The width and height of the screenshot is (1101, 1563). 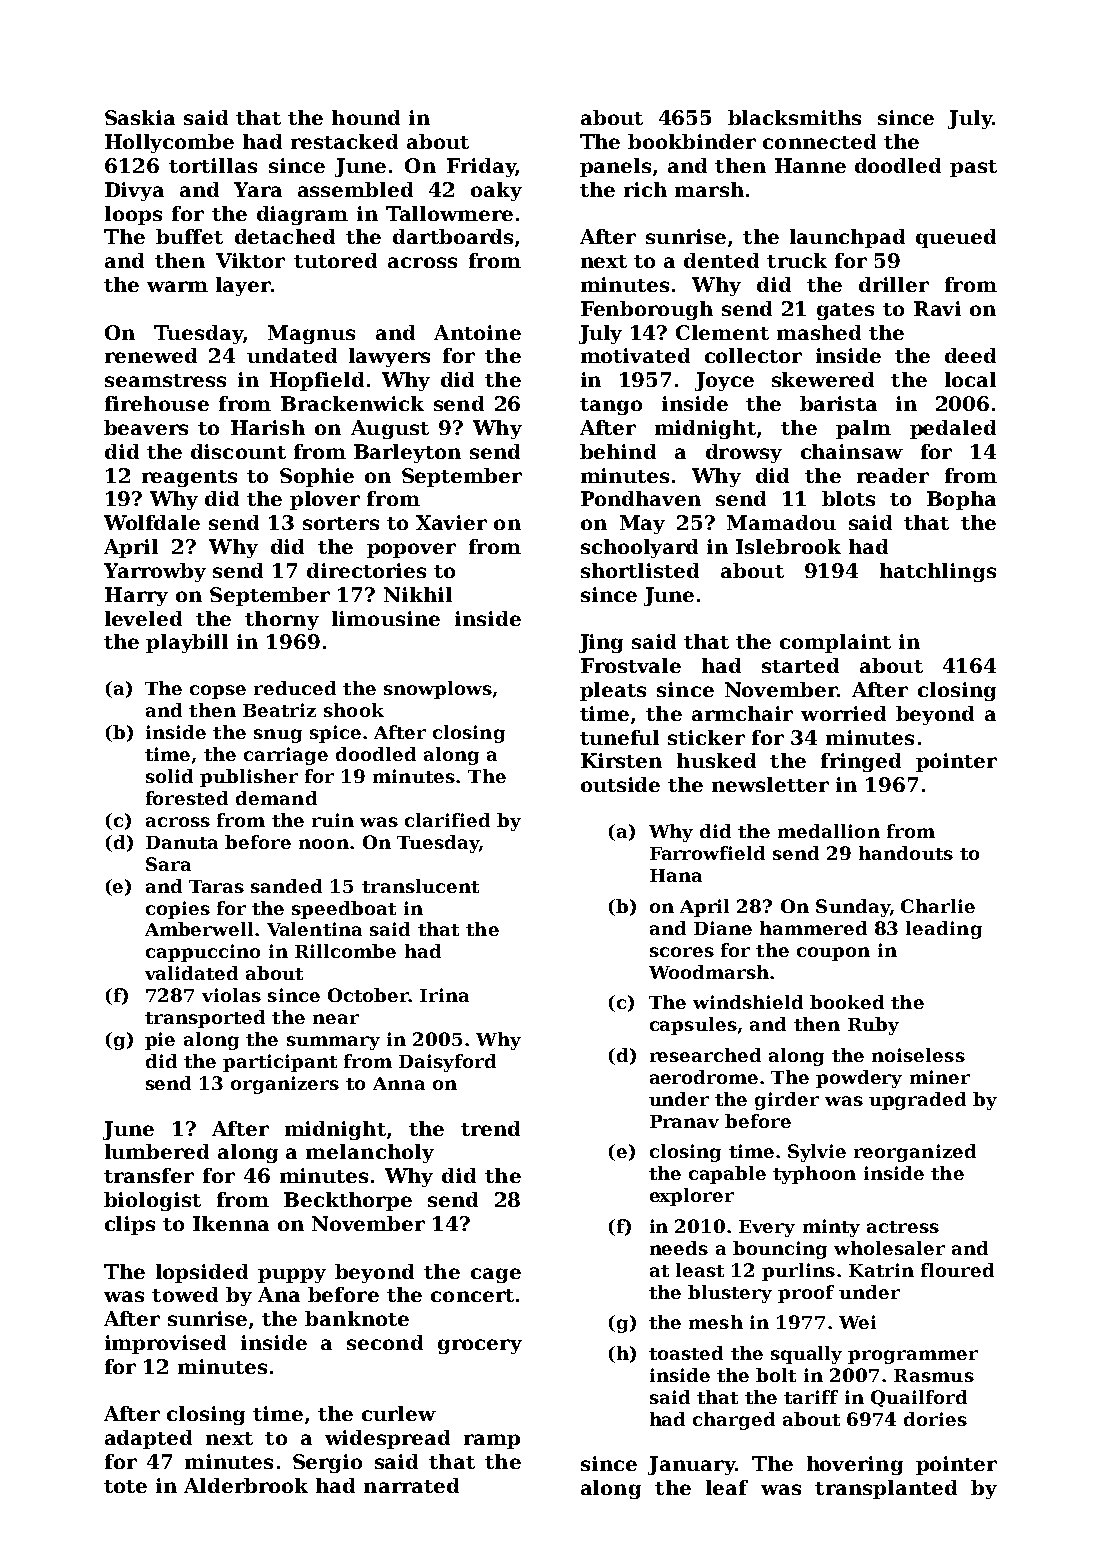 I want to click on noiseless, so click(x=918, y=1055).
